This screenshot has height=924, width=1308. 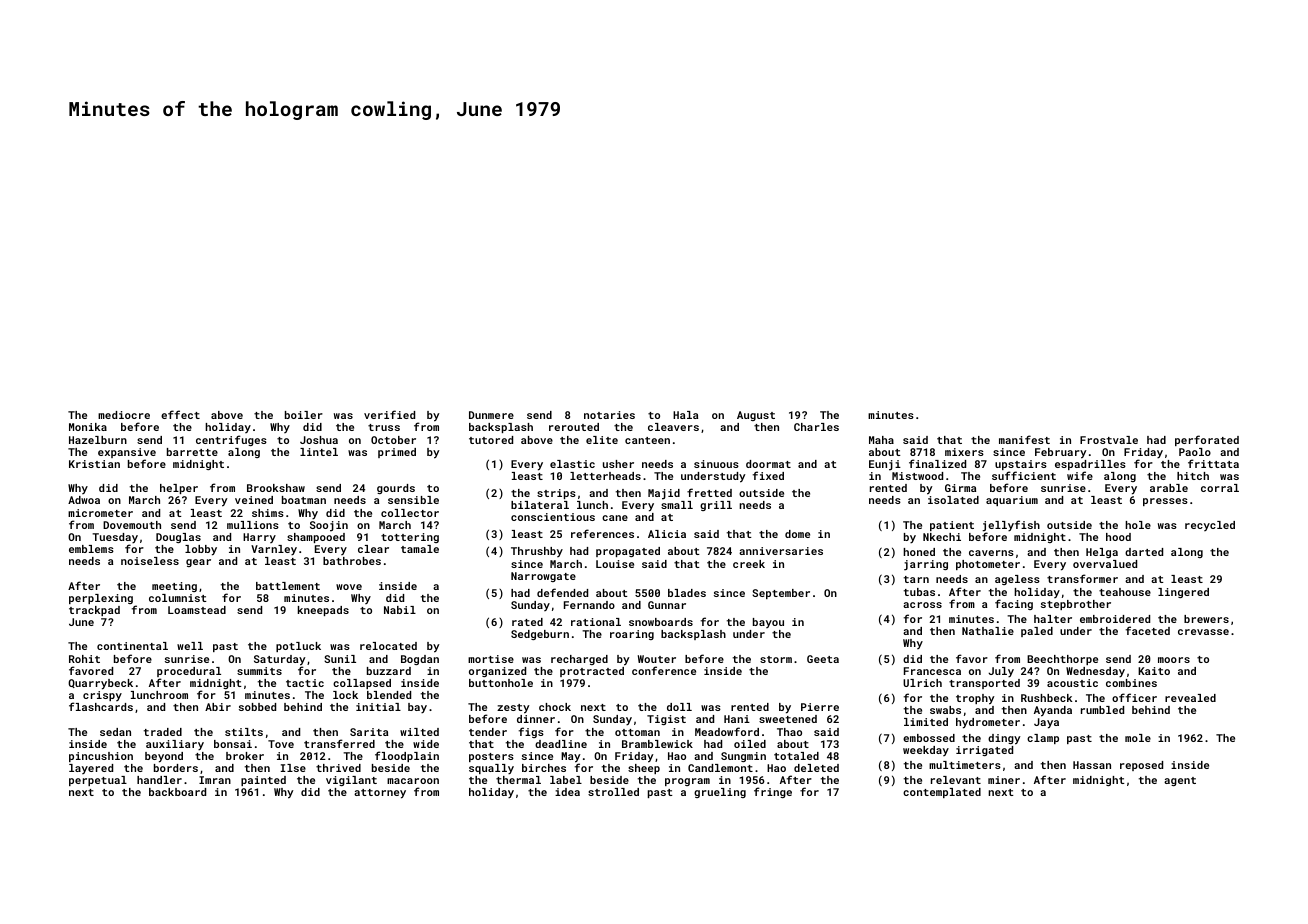 What do you see at coordinates (159, 780) in the screenshot?
I see `handler` at bounding box center [159, 780].
